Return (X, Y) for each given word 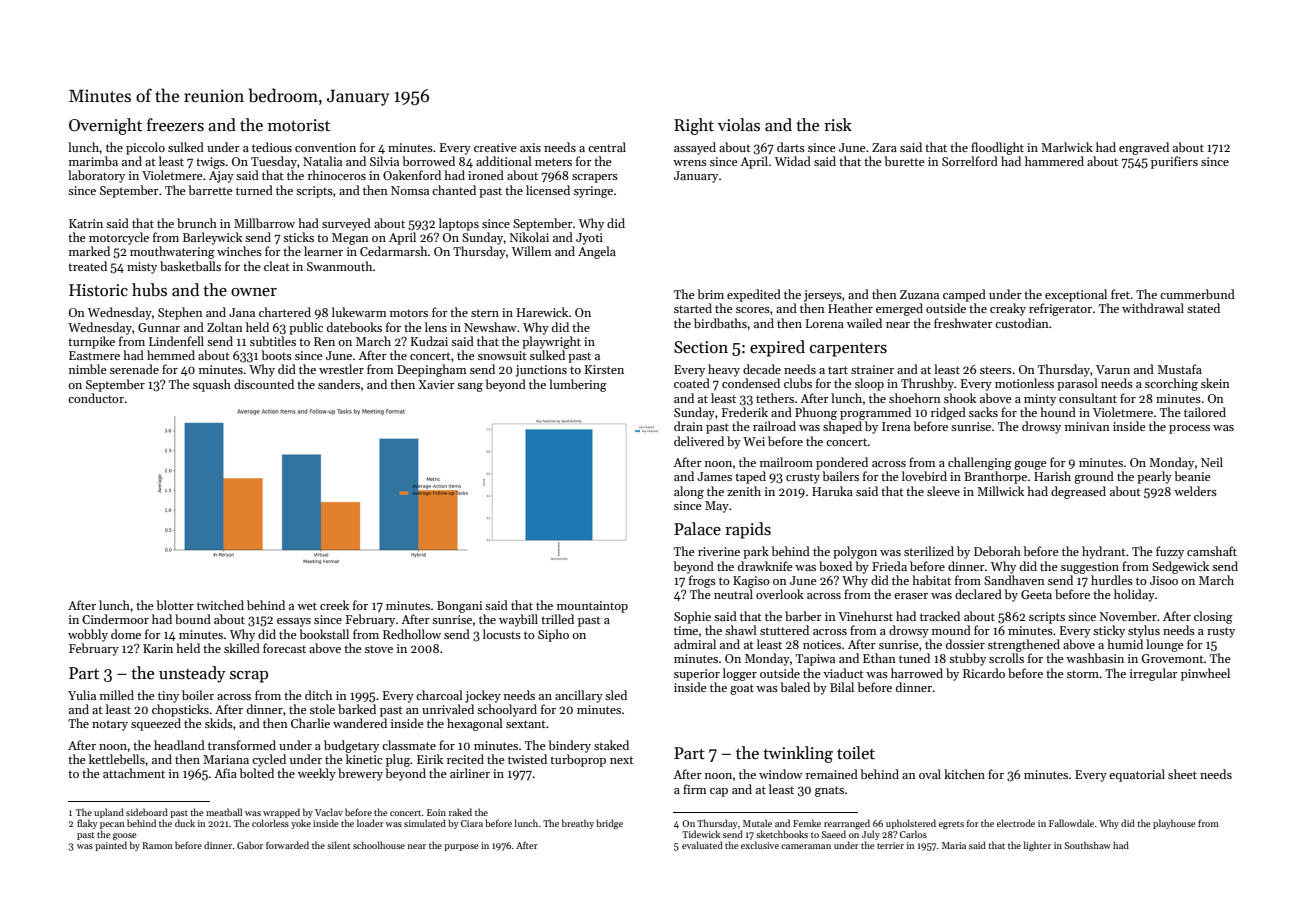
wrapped (281, 813)
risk (838, 125)
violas (739, 125)
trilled (557, 619)
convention (325, 147)
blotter (175, 605)
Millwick (1000, 491)
